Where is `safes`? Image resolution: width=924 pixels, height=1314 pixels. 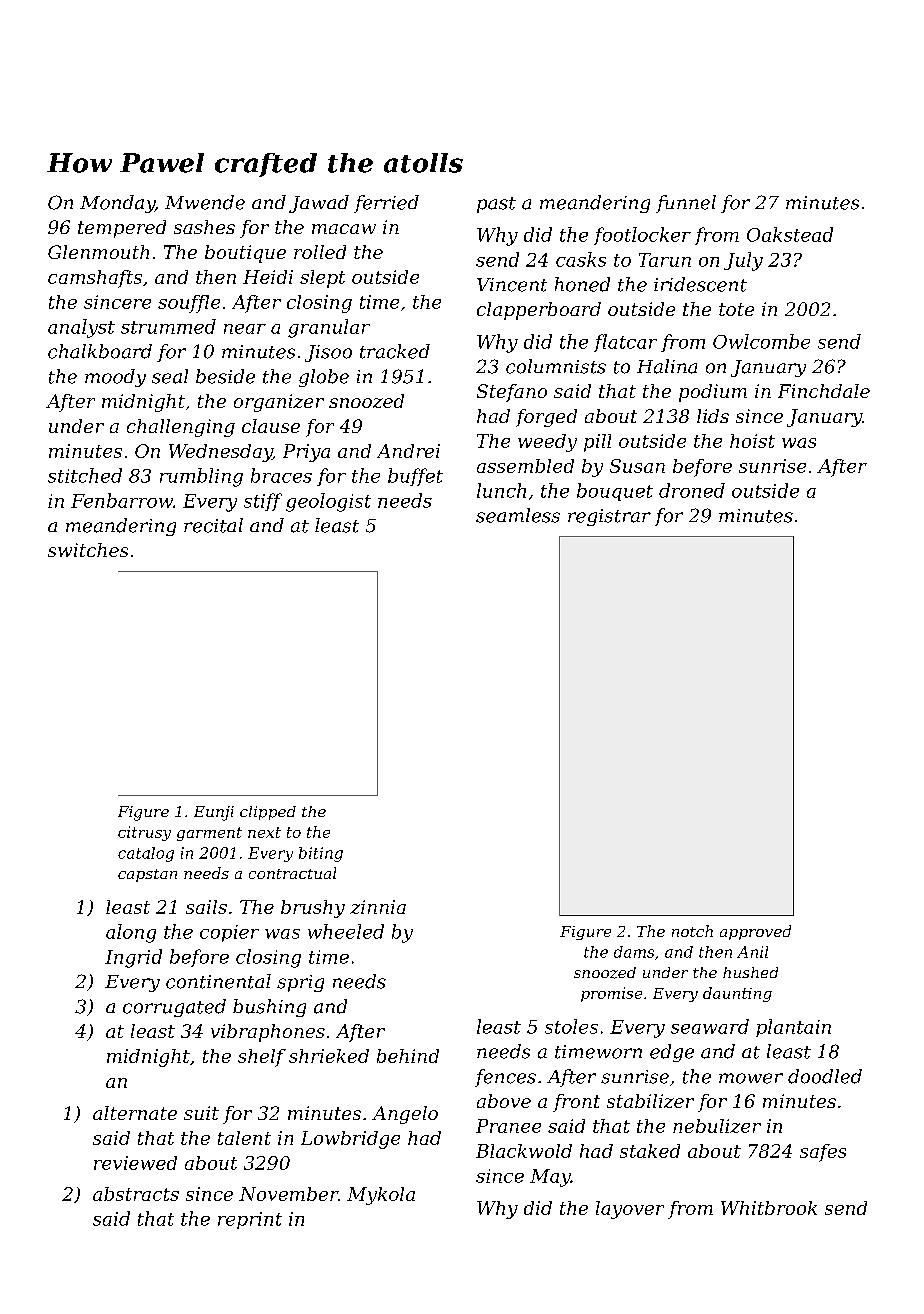
safes is located at coordinates (823, 1153).
